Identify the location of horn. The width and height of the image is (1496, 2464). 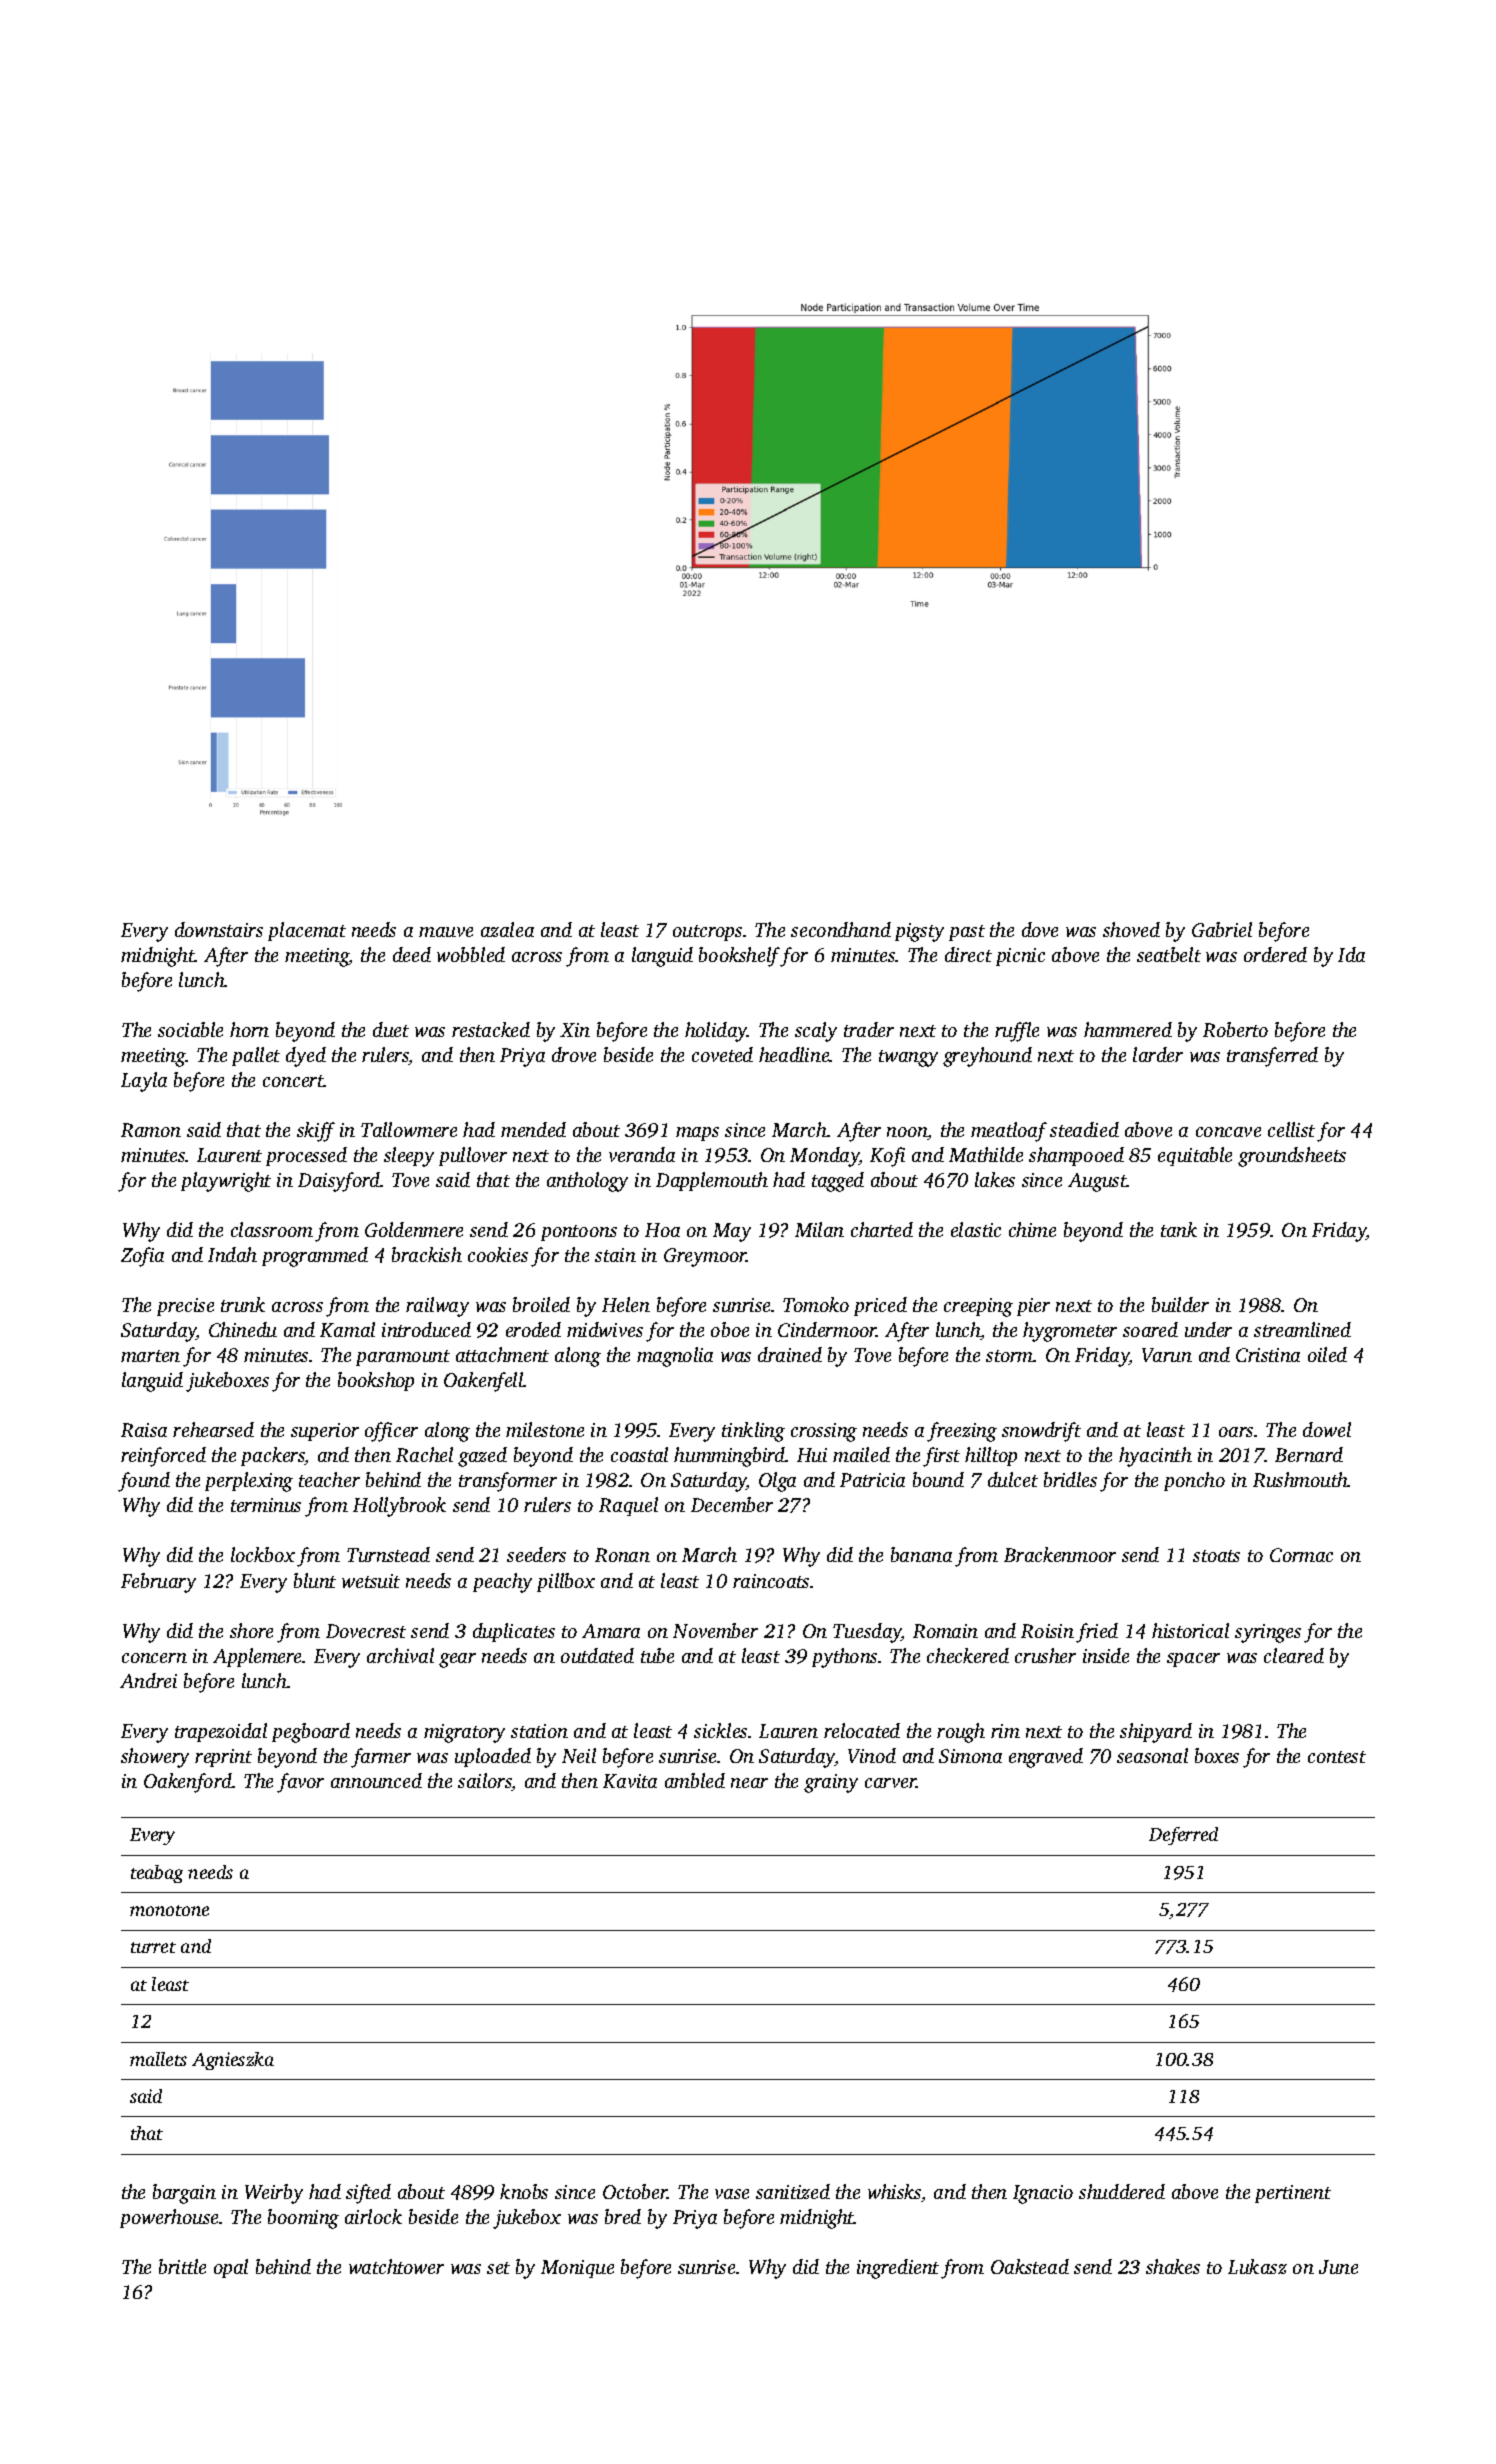
(249, 1029).
